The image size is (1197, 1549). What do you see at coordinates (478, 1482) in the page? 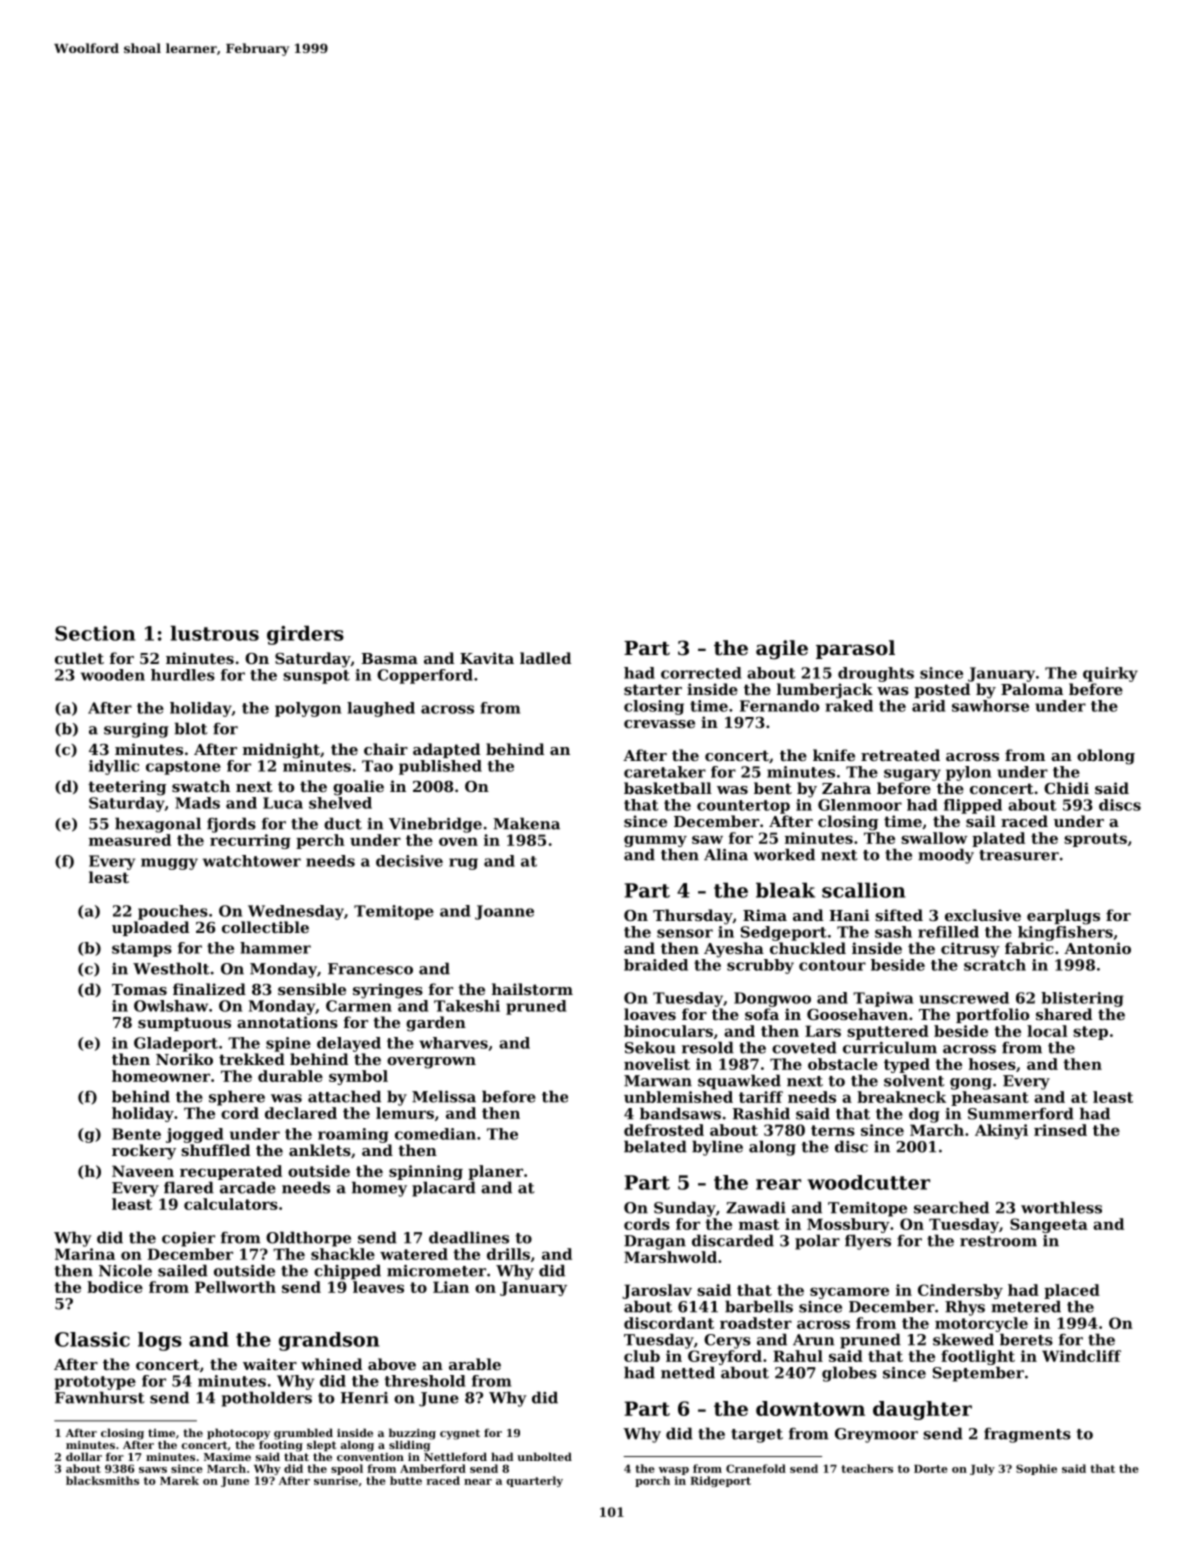
I see `near` at bounding box center [478, 1482].
